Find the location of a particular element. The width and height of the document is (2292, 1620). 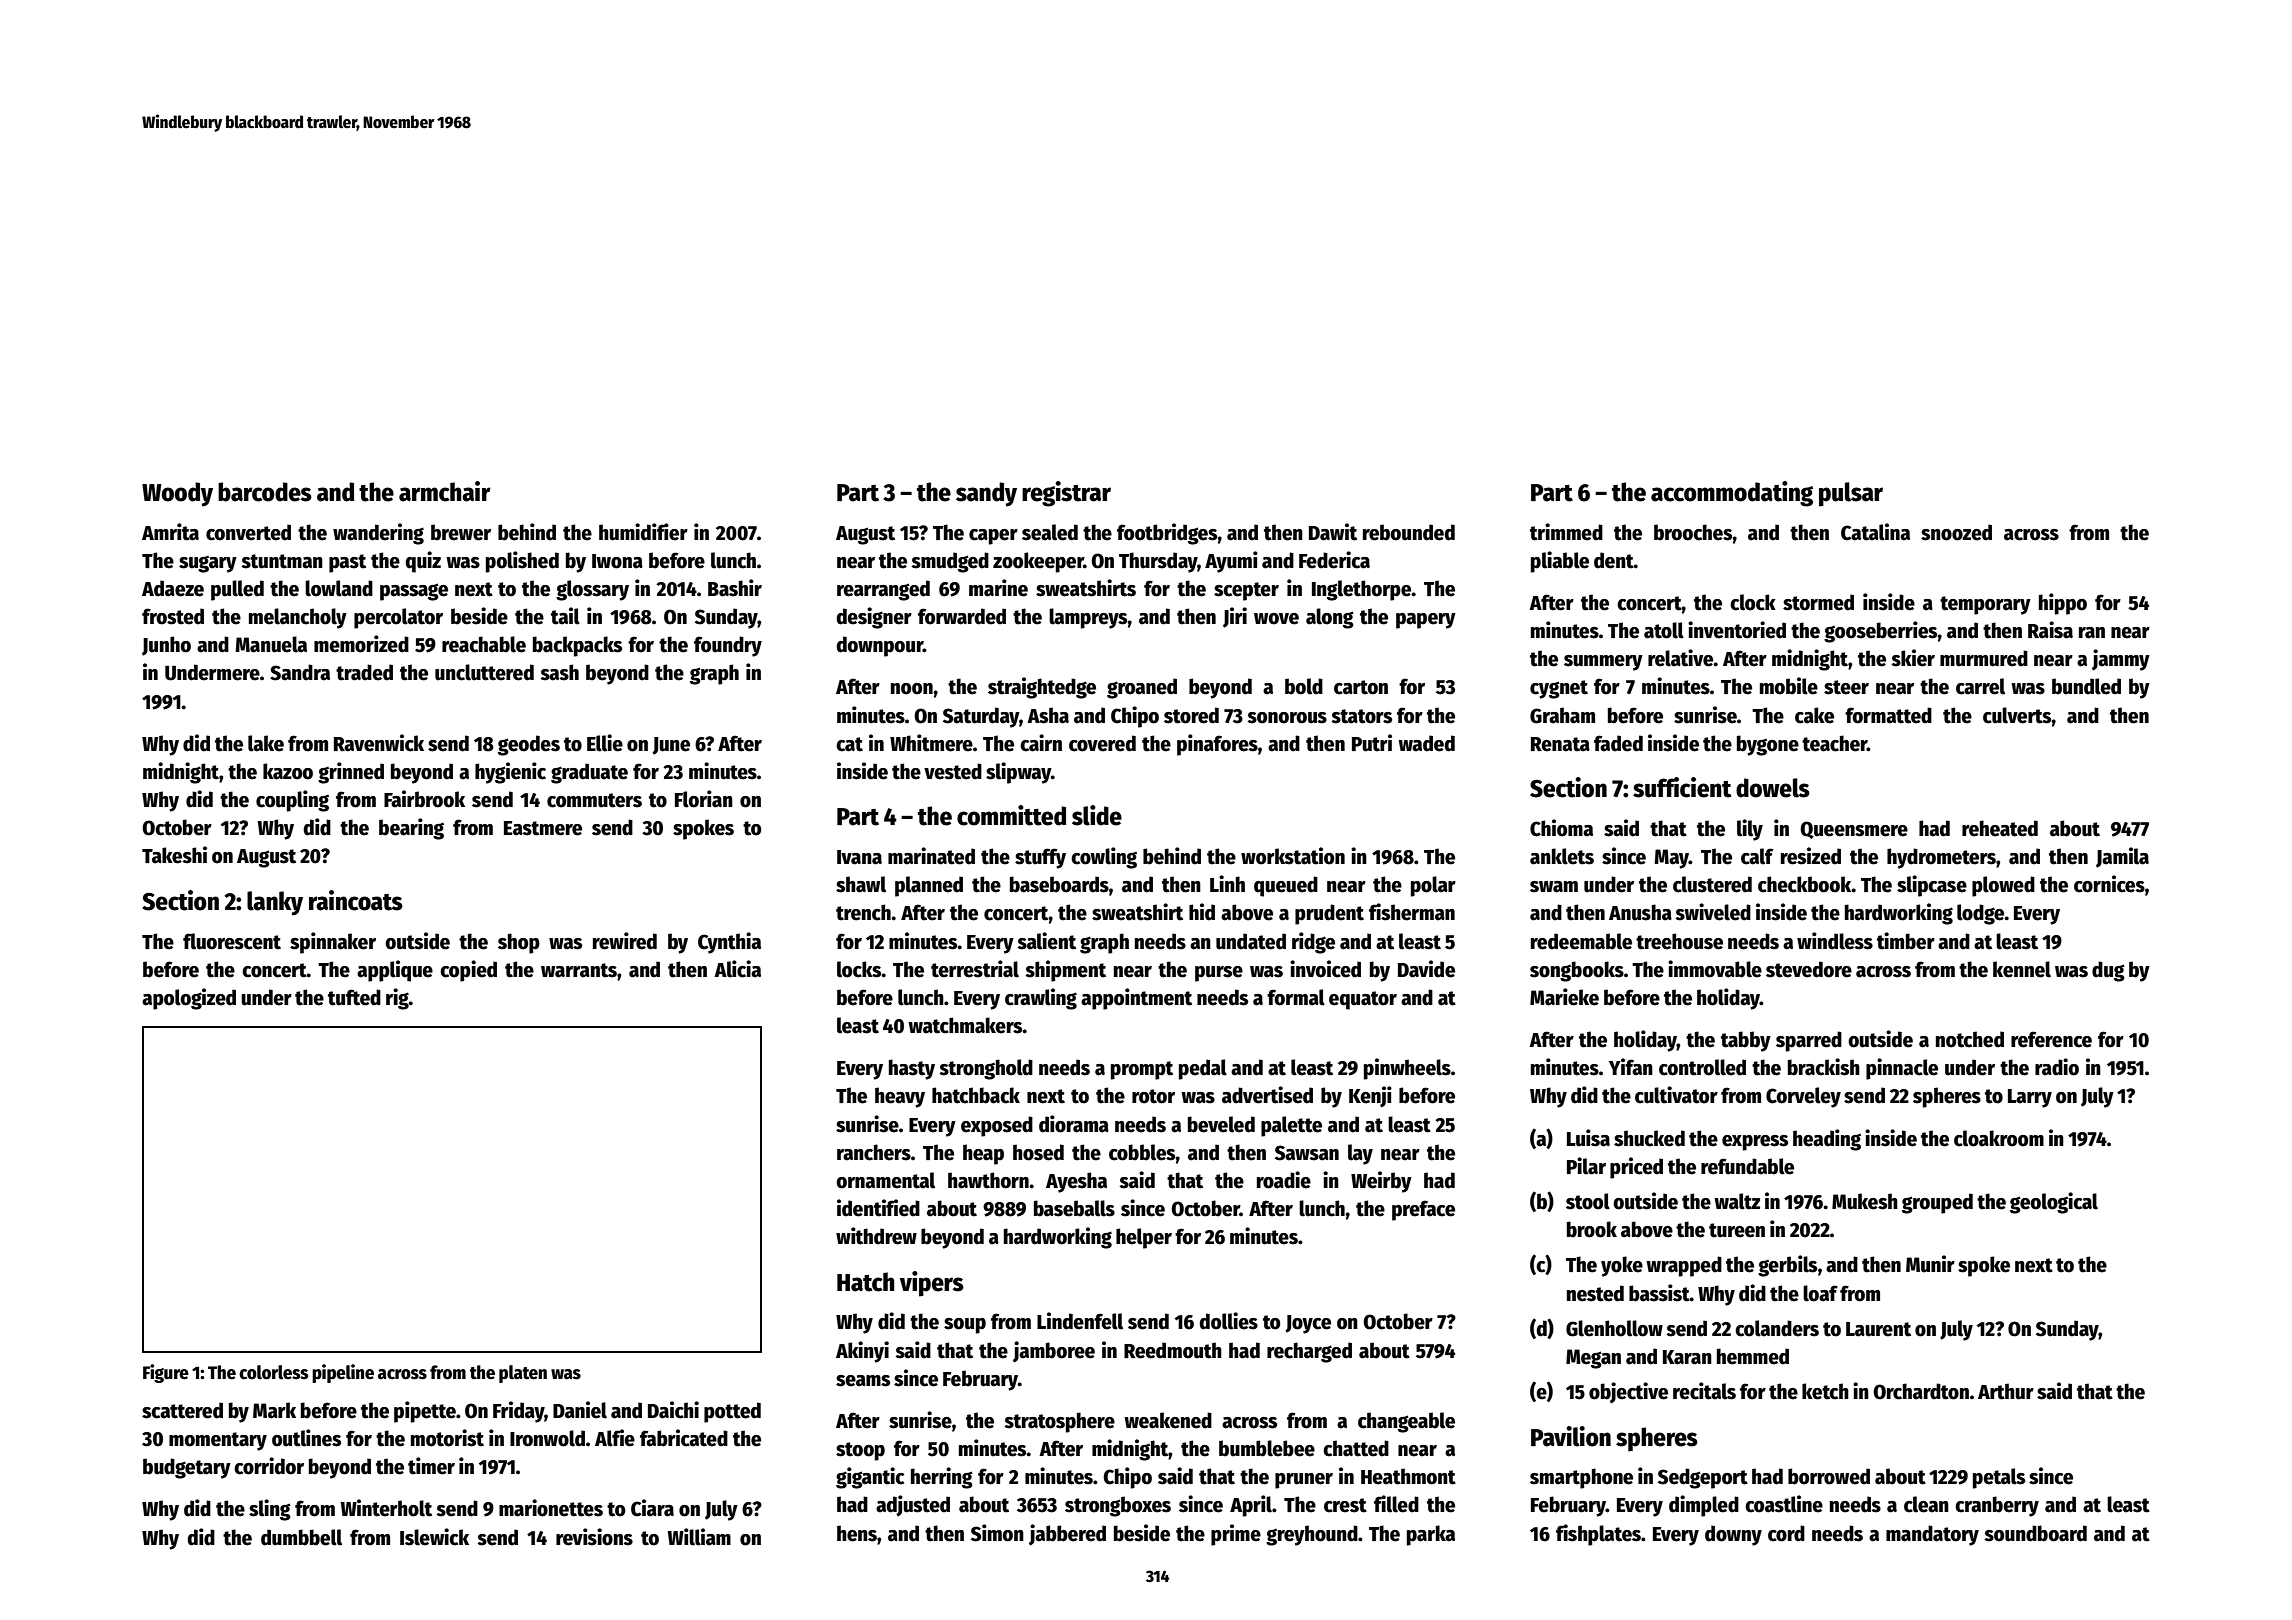

designer is located at coordinates (874, 618).
